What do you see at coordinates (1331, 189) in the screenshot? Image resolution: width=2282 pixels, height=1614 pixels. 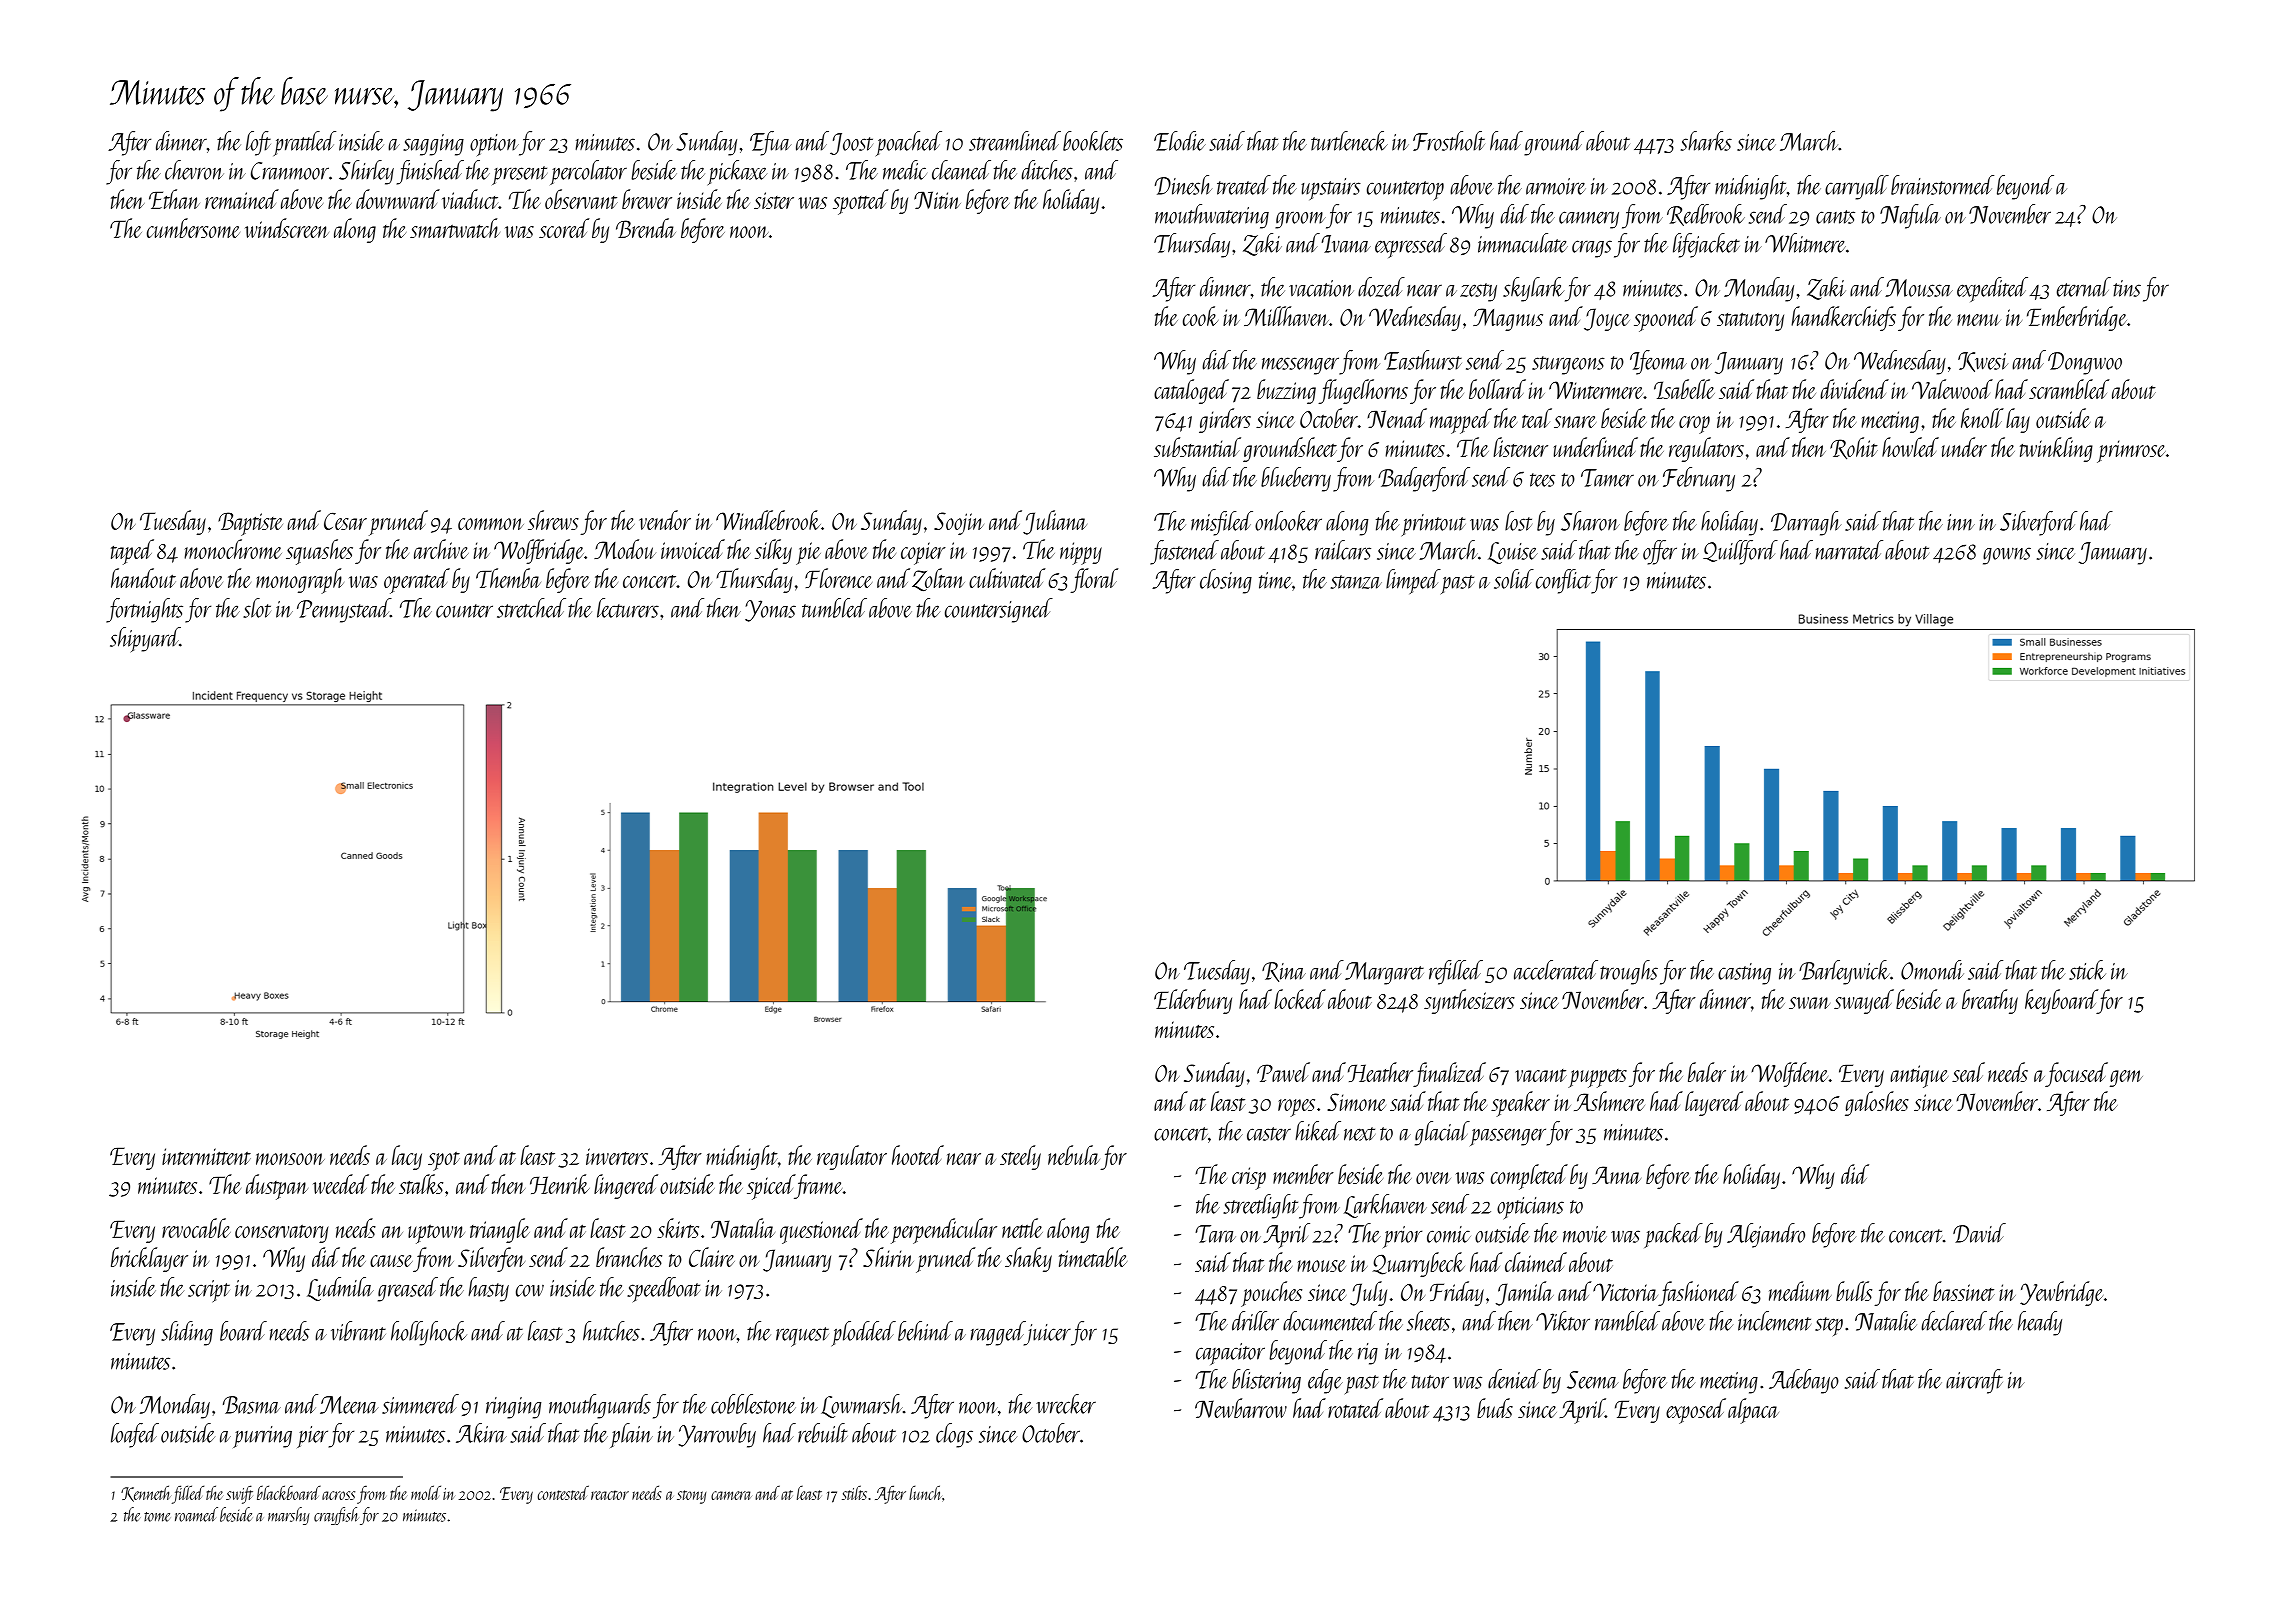 I see `upstairs` at bounding box center [1331, 189].
